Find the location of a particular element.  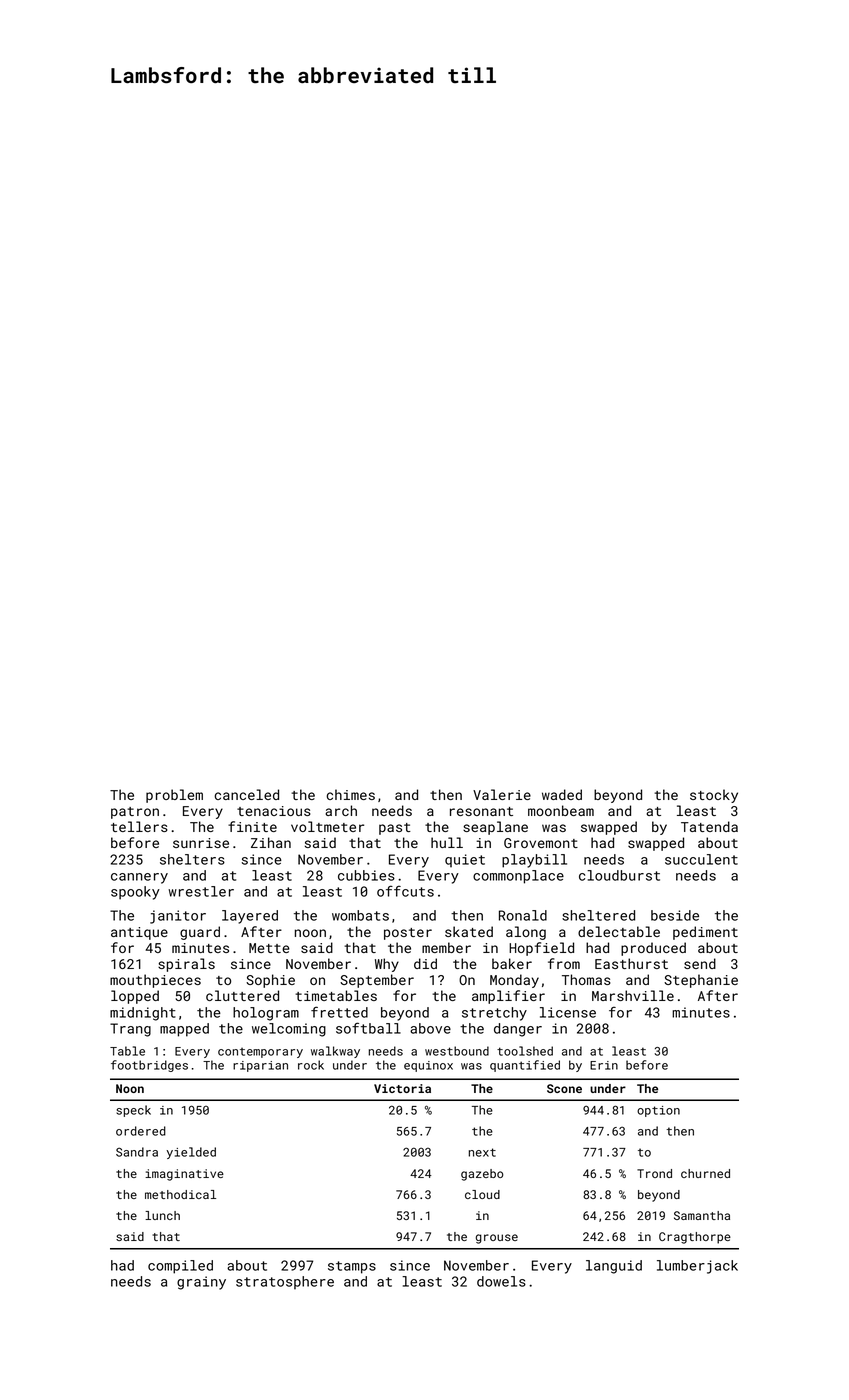

canceled is located at coordinates (246, 794).
